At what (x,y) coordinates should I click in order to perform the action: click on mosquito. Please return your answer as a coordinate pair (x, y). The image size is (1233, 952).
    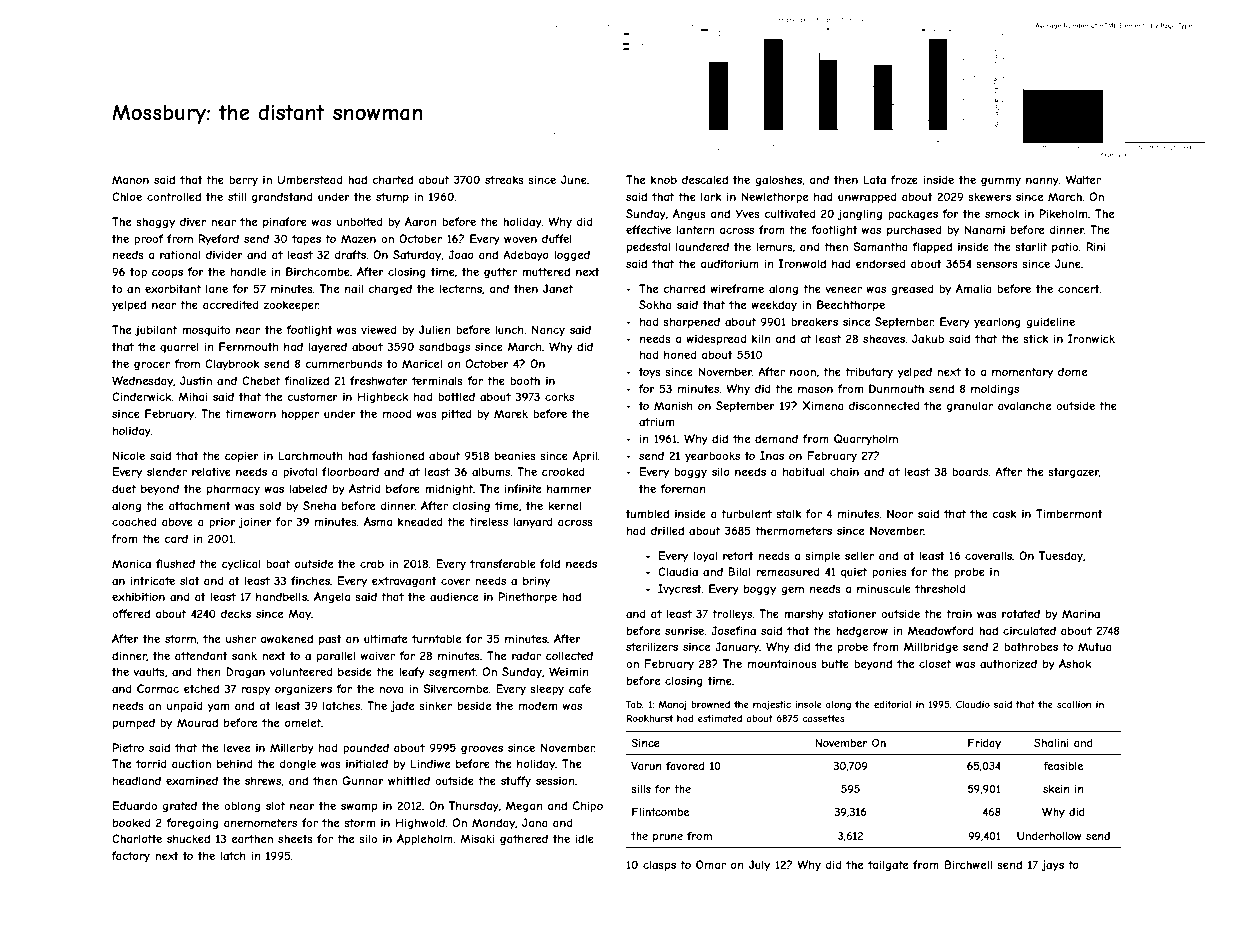
    Looking at the image, I should click on (206, 330).
